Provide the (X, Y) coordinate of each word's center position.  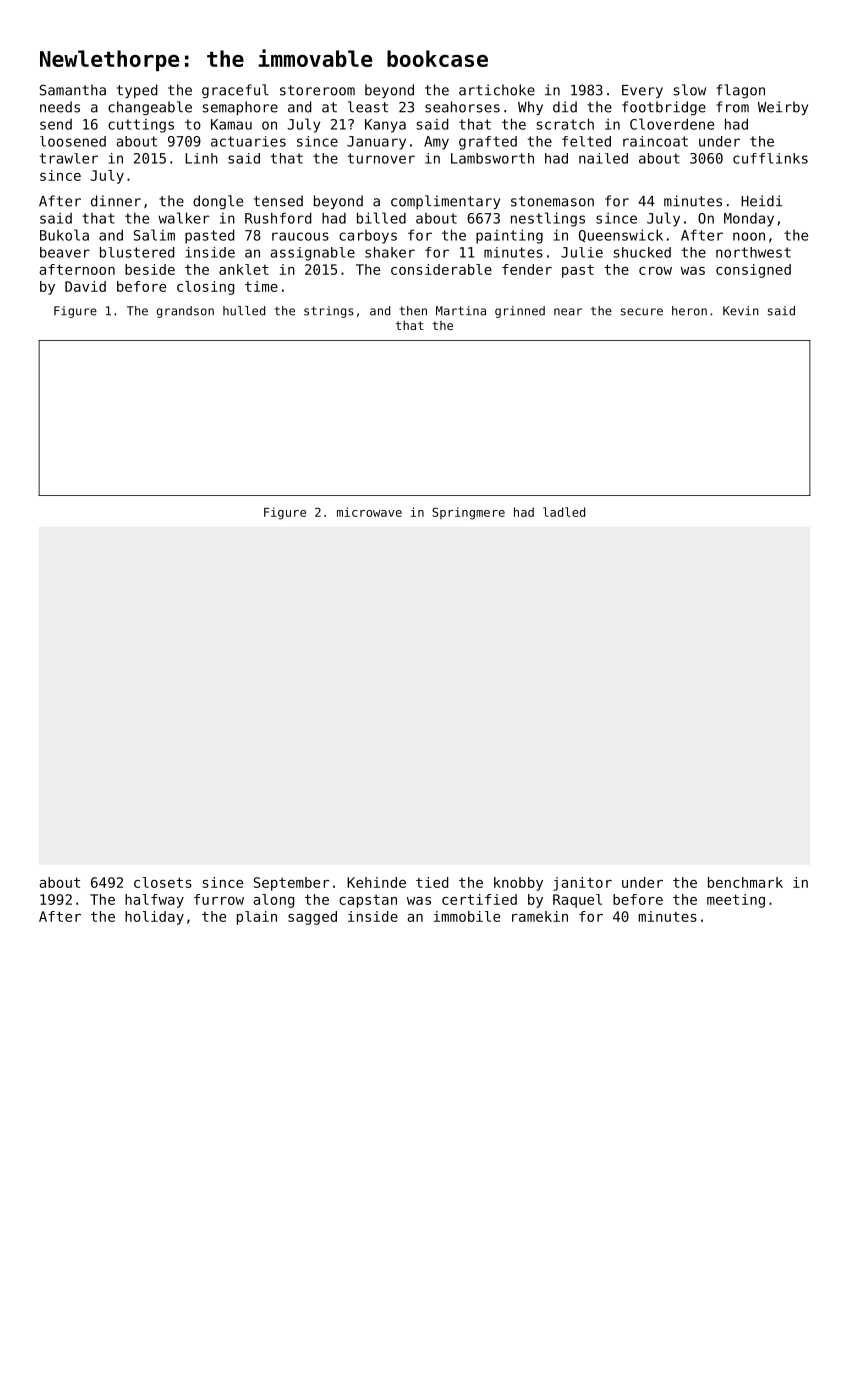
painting (509, 236)
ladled (564, 512)
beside (150, 269)
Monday (749, 220)
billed (381, 218)
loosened (73, 141)
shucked (642, 252)
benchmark (745, 882)
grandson (185, 312)
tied (432, 882)
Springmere (468, 513)
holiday (154, 918)
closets (163, 882)
